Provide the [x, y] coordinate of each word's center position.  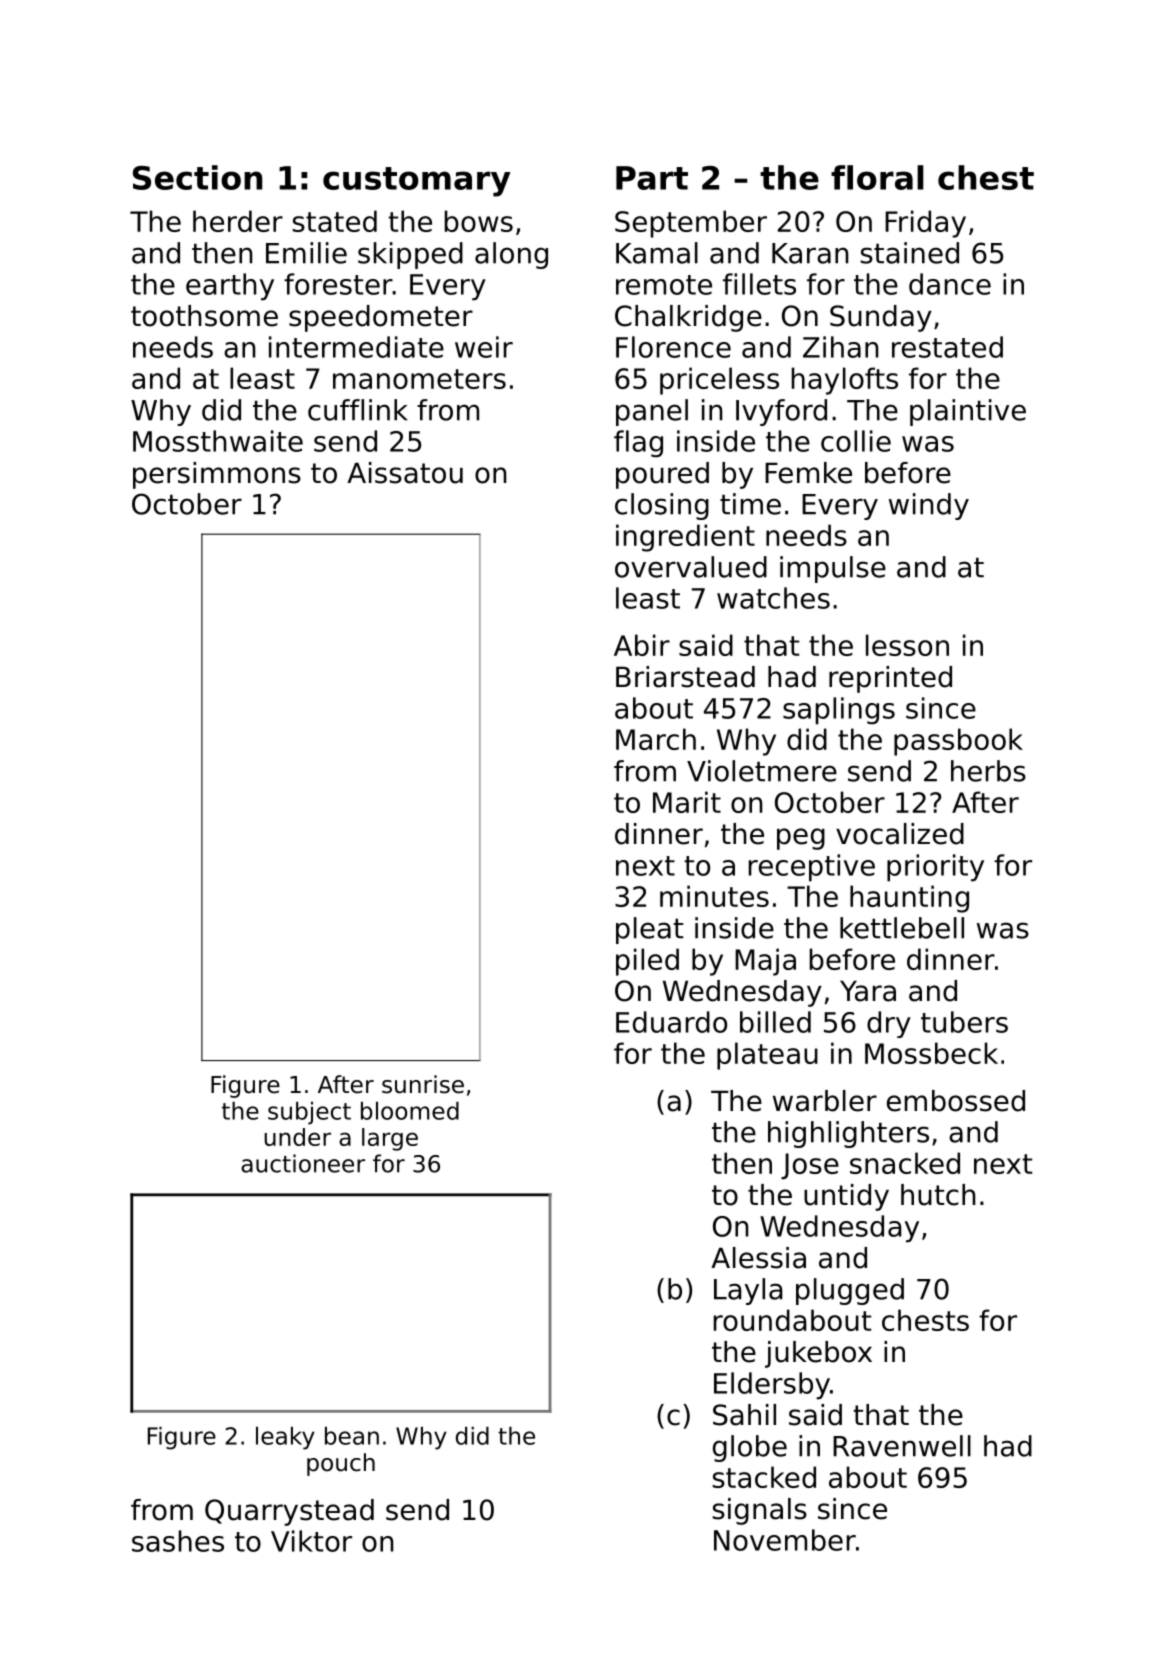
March [656, 739]
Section [197, 177]
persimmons [217, 475]
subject [309, 1113]
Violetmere [762, 771]
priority [935, 868]
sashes [178, 1541]
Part [652, 178]
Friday [925, 224]
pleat [649, 930]
